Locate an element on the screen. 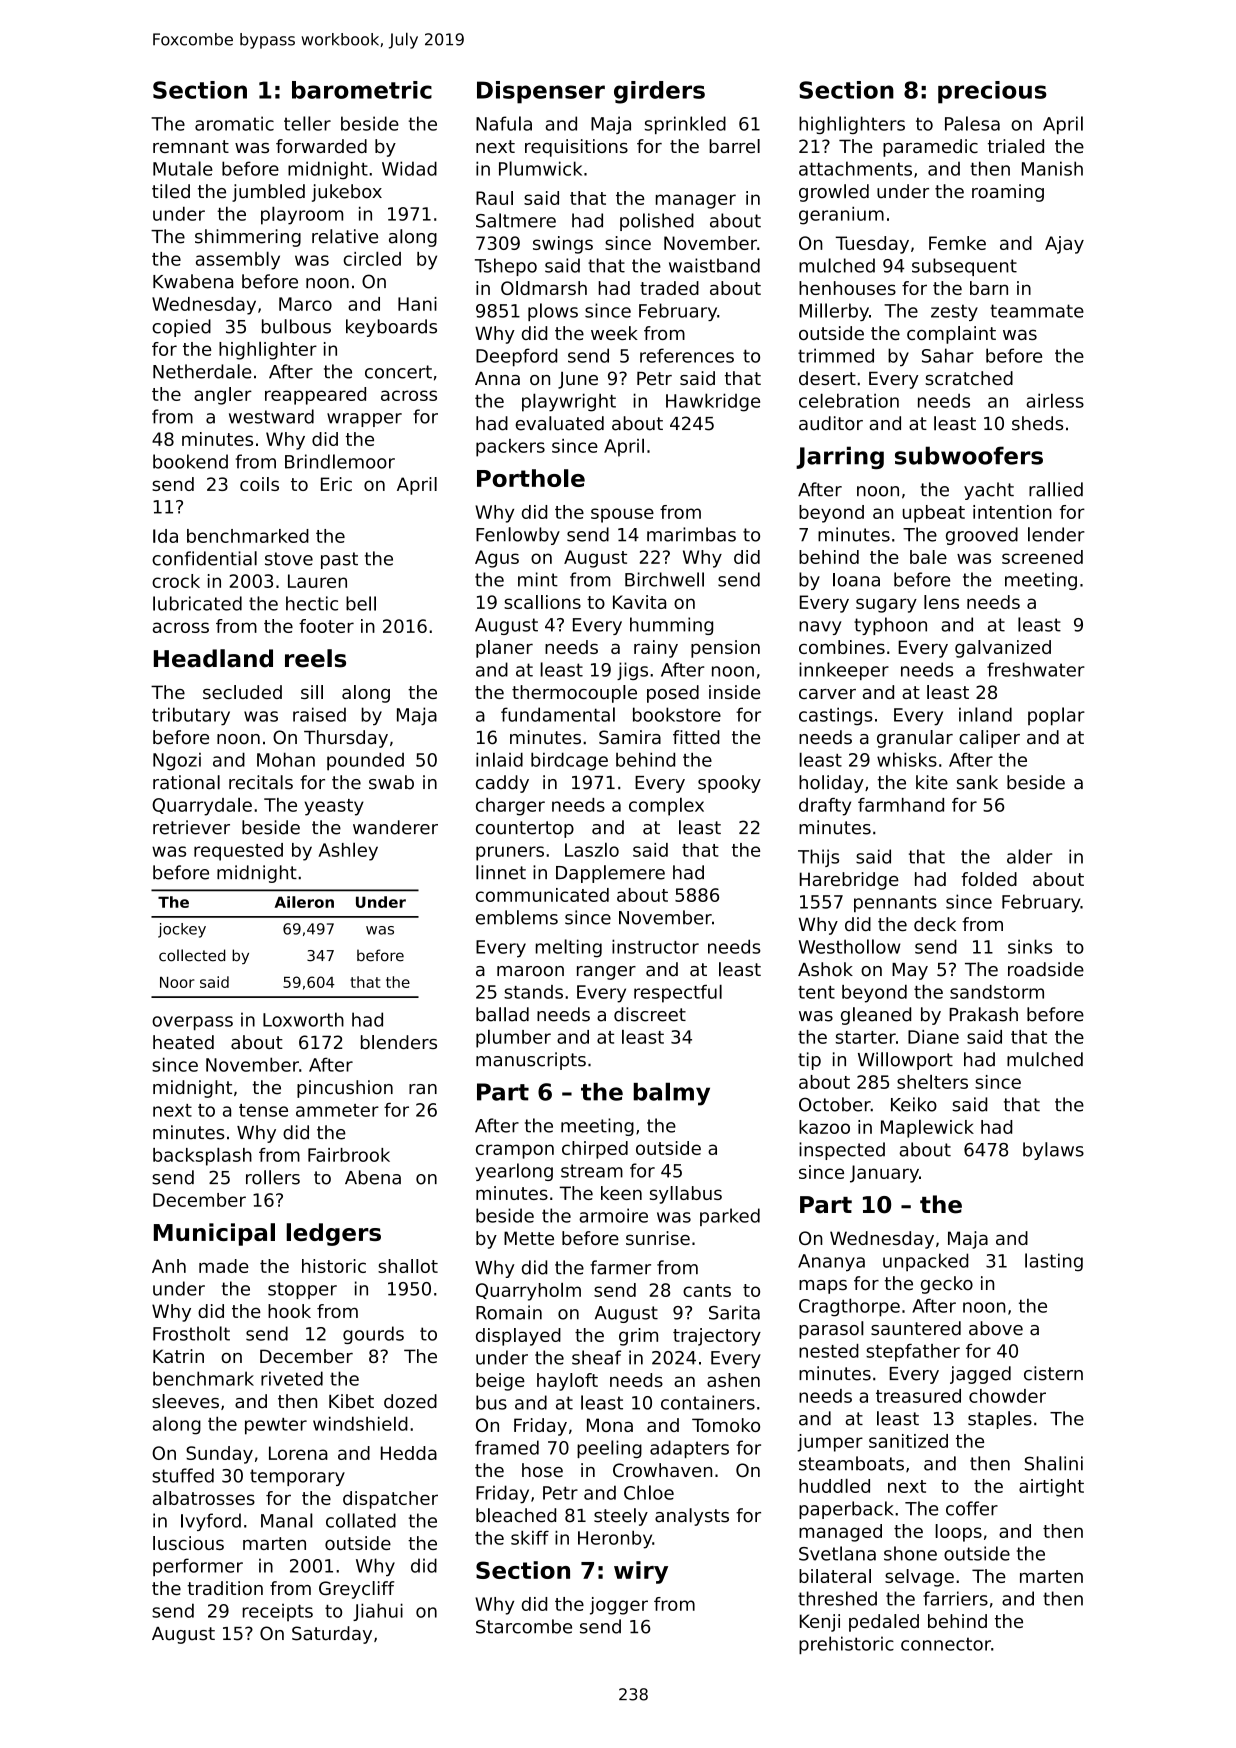  growled is located at coordinates (834, 193).
